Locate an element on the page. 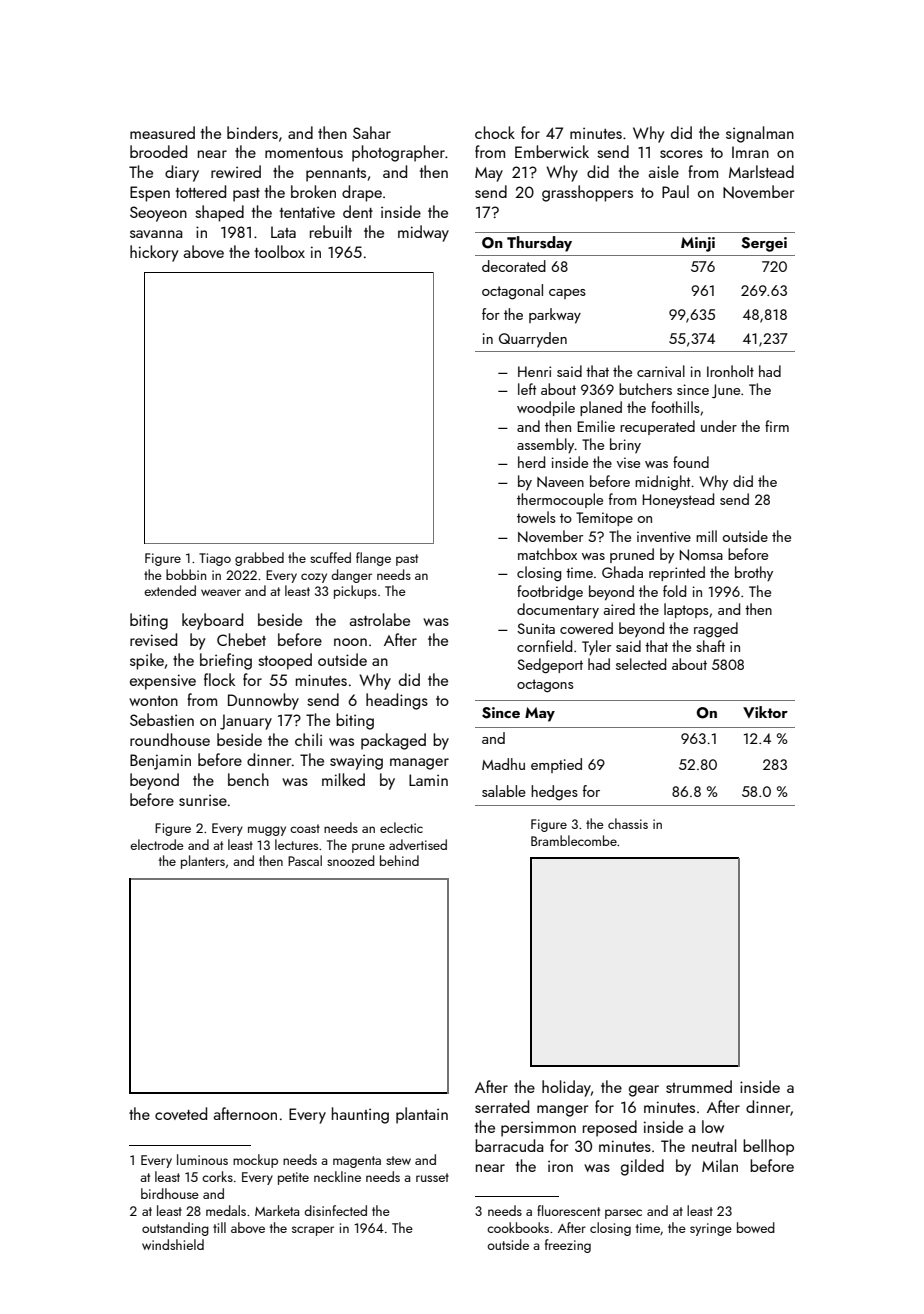  Bramblecombe is located at coordinates (574, 840).
